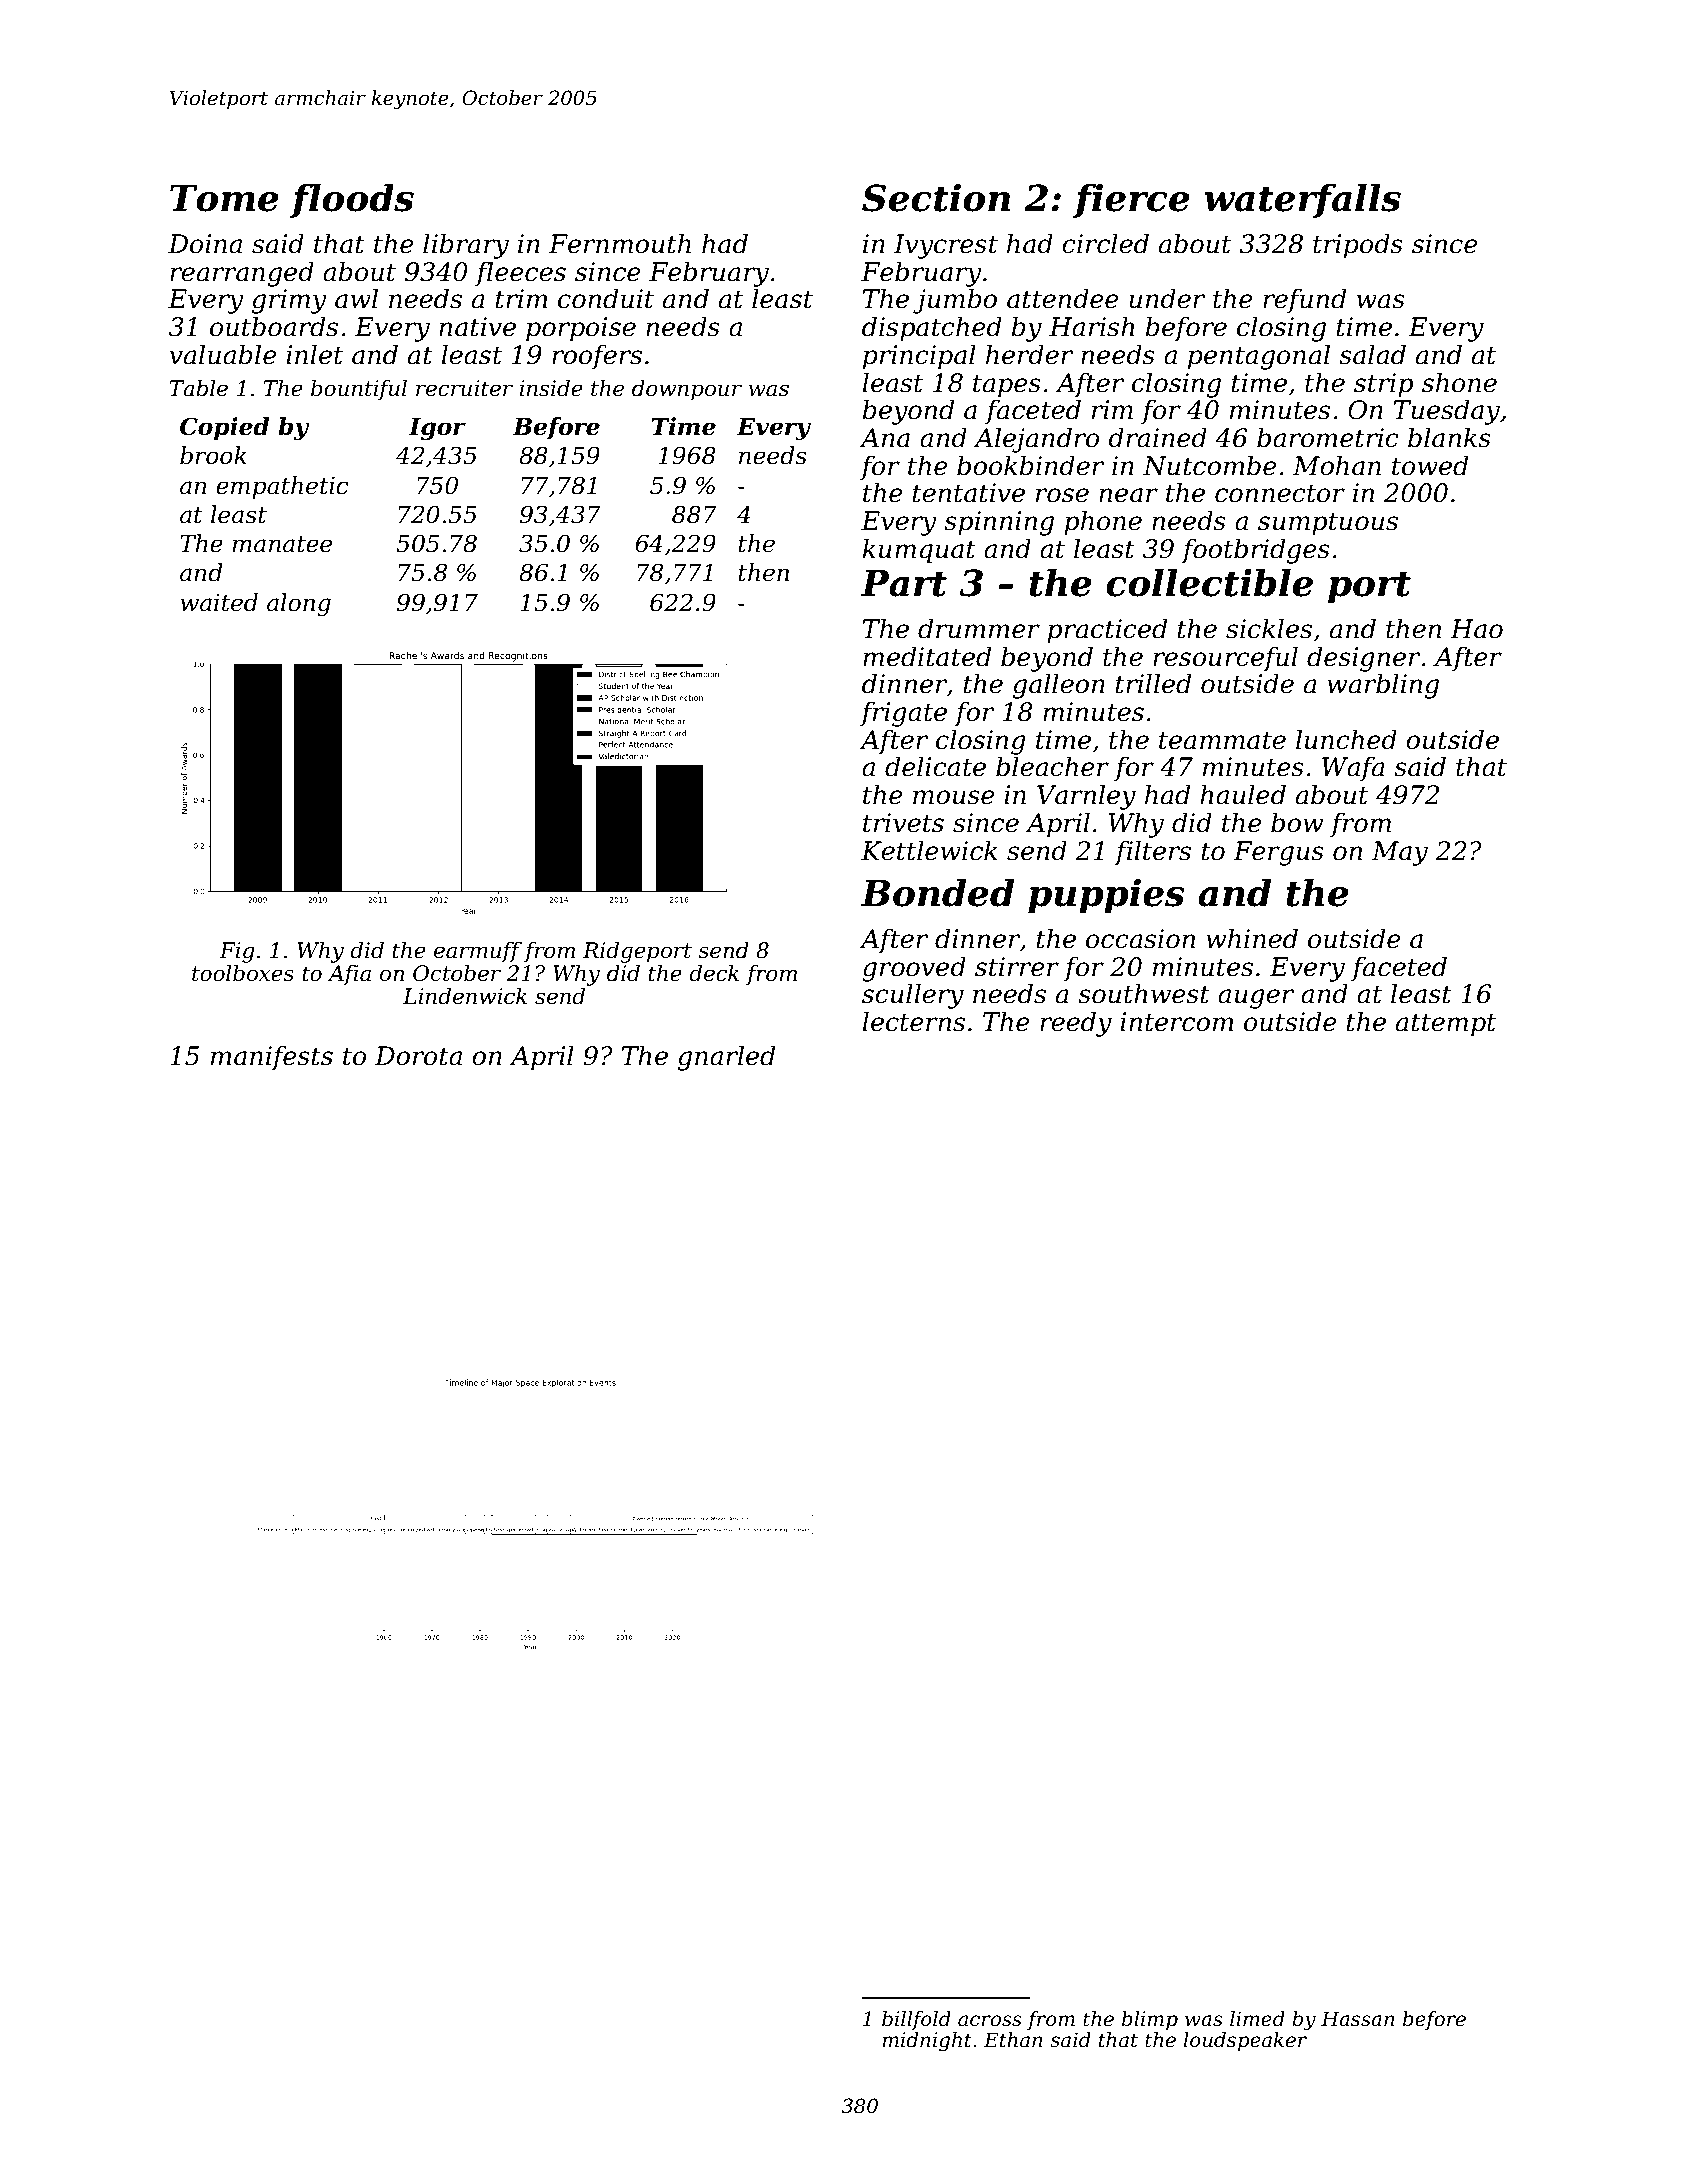 The height and width of the screenshot is (2178, 1683). Describe the element at coordinates (916, 2020) in the screenshot. I see `billfold` at that location.
